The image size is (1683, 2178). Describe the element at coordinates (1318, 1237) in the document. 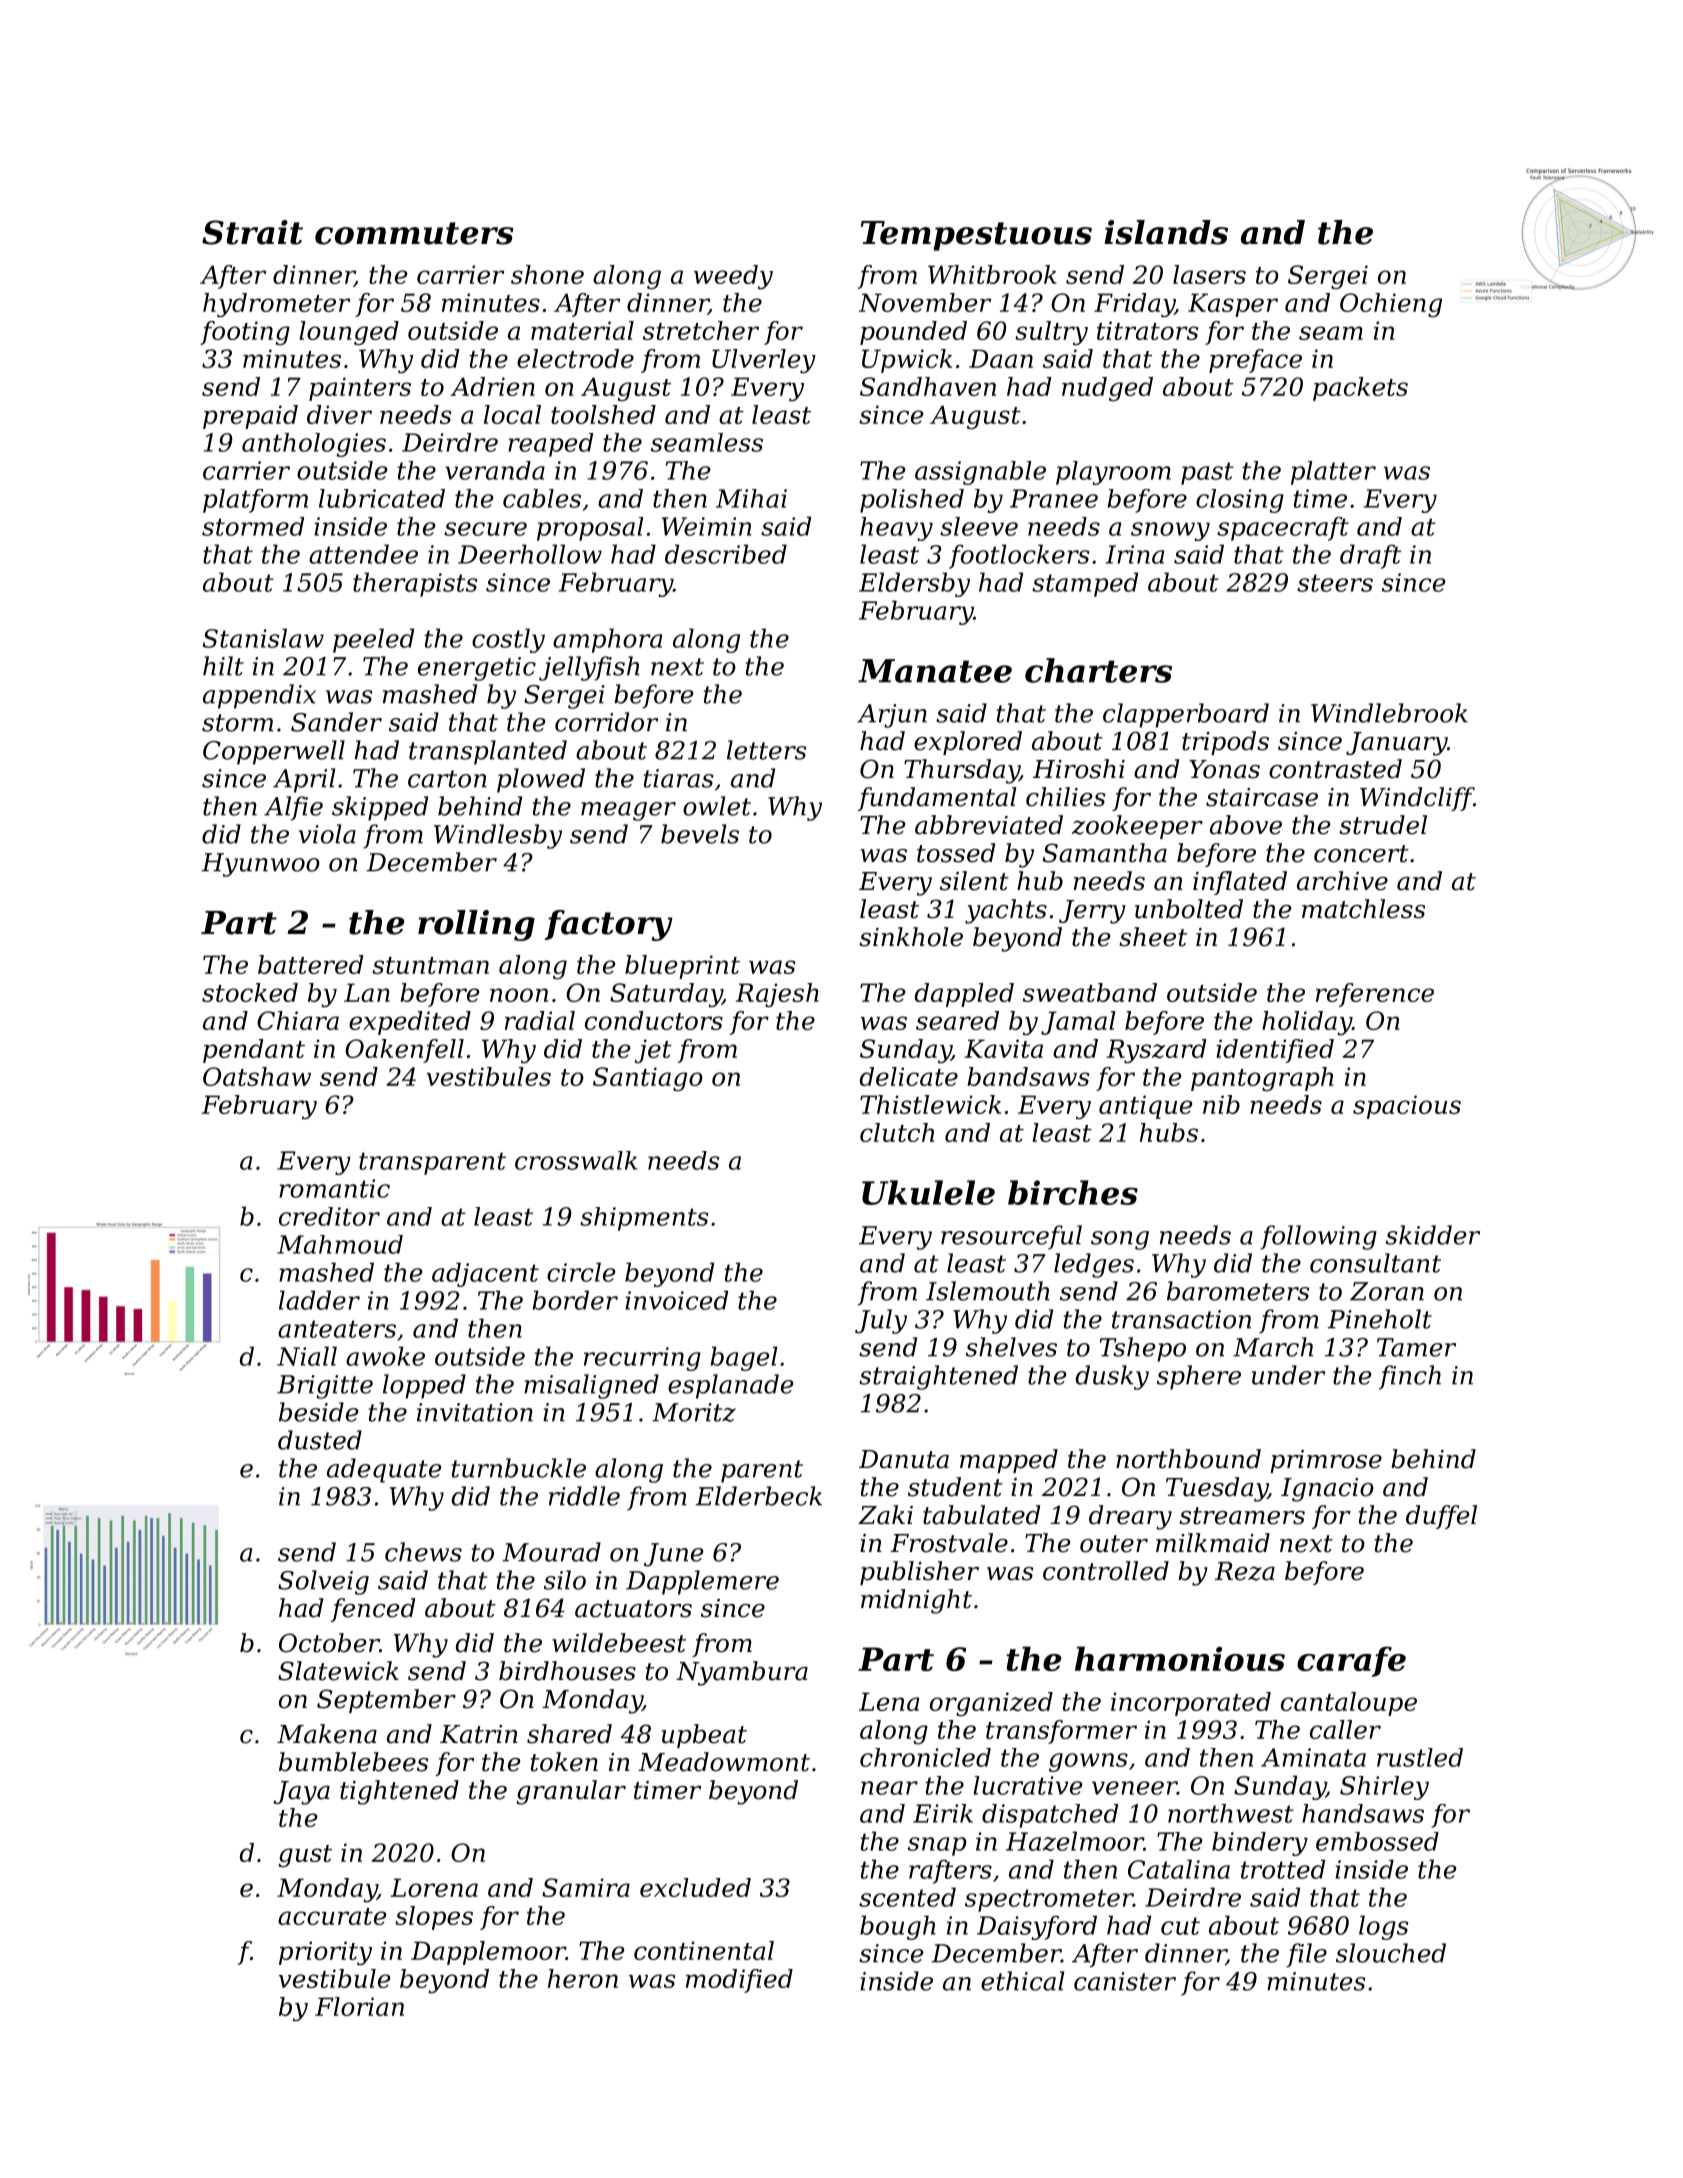

I see `following` at that location.
